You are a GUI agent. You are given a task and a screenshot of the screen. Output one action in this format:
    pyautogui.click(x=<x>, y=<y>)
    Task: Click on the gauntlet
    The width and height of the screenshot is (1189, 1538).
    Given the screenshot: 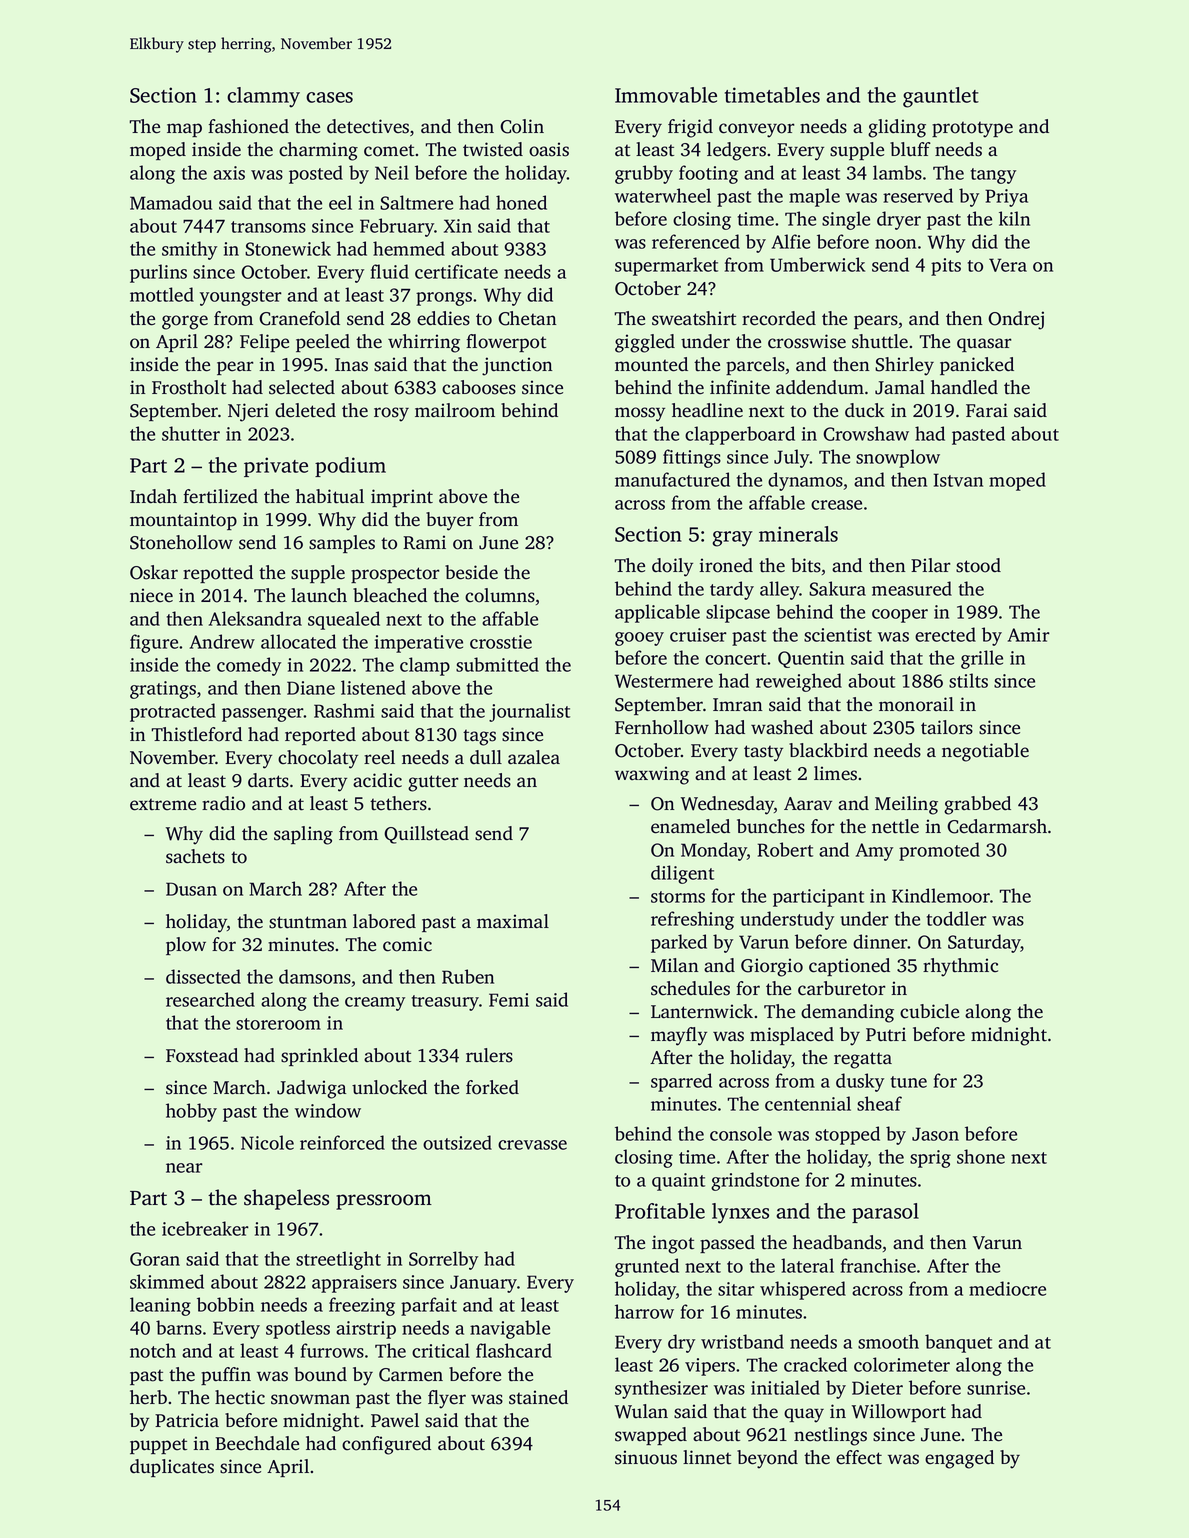 What is the action you would take?
    pyautogui.click(x=941, y=97)
